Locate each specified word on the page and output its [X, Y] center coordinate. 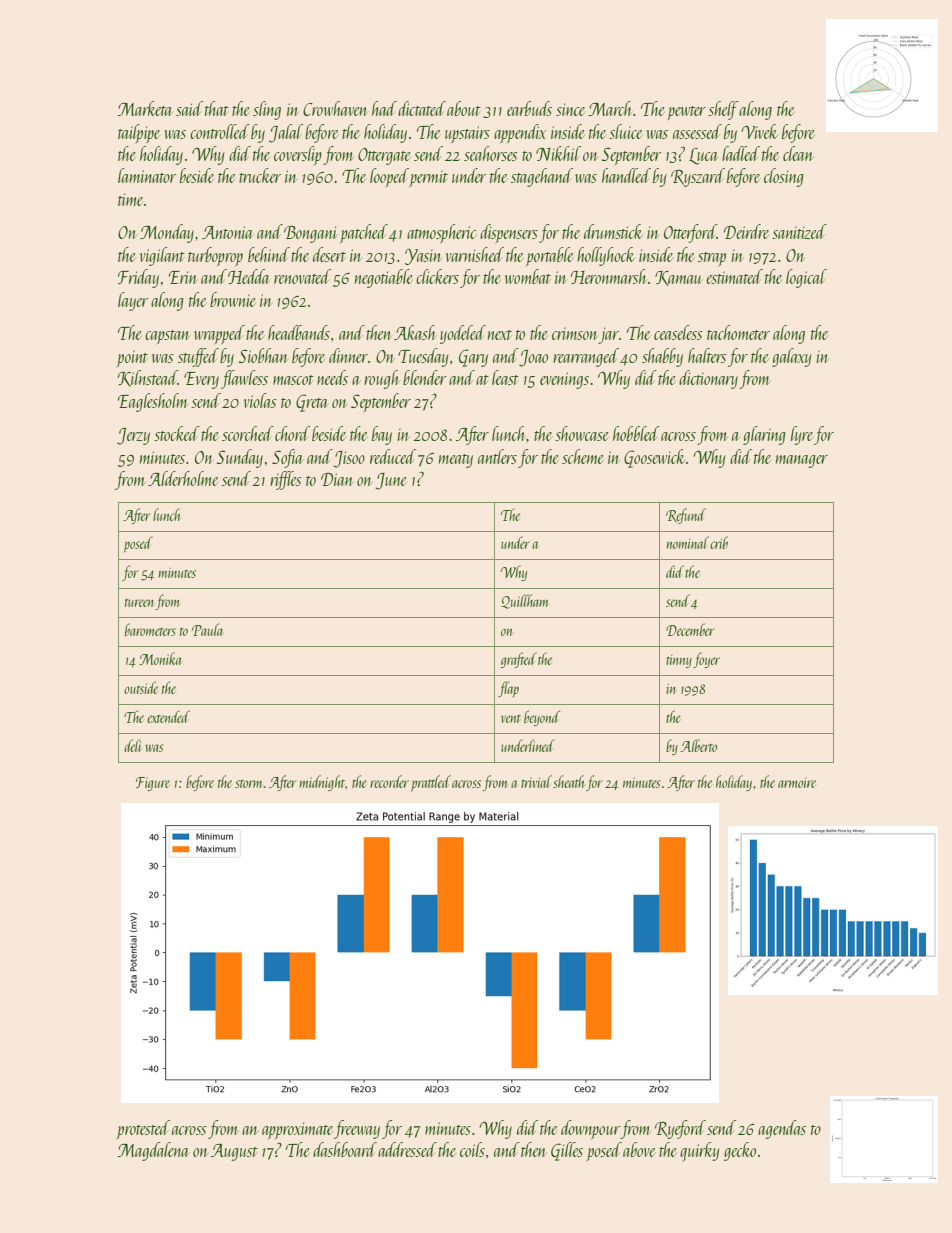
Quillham [524, 601]
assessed [697, 131]
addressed [407, 1149]
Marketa [145, 108]
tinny [679, 661]
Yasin [423, 257]
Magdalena [153, 1151]
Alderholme [183, 478]
